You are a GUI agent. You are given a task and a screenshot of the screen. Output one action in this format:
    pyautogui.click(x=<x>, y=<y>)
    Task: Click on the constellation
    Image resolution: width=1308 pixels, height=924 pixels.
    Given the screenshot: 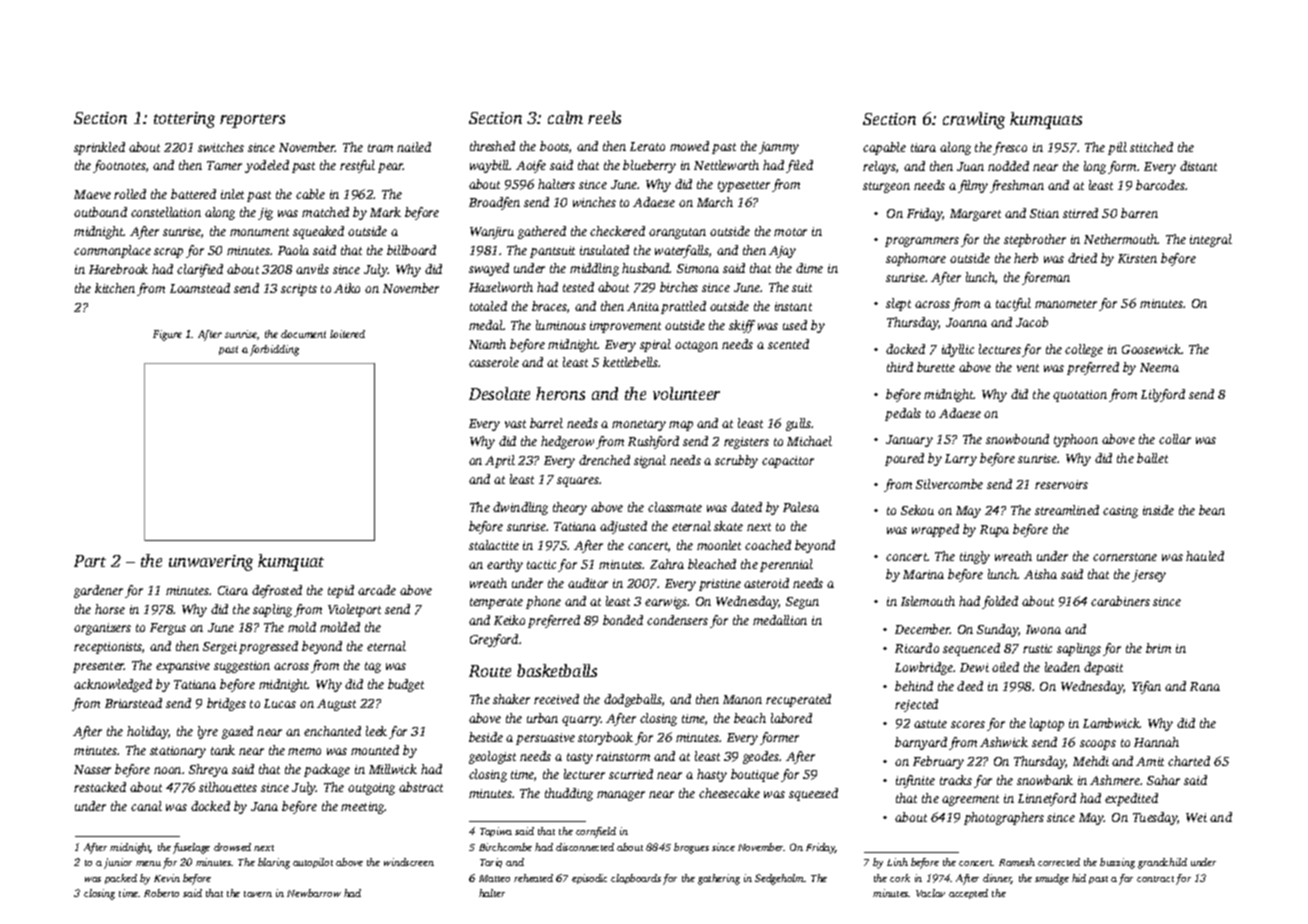 What is the action you would take?
    pyautogui.click(x=166, y=212)
